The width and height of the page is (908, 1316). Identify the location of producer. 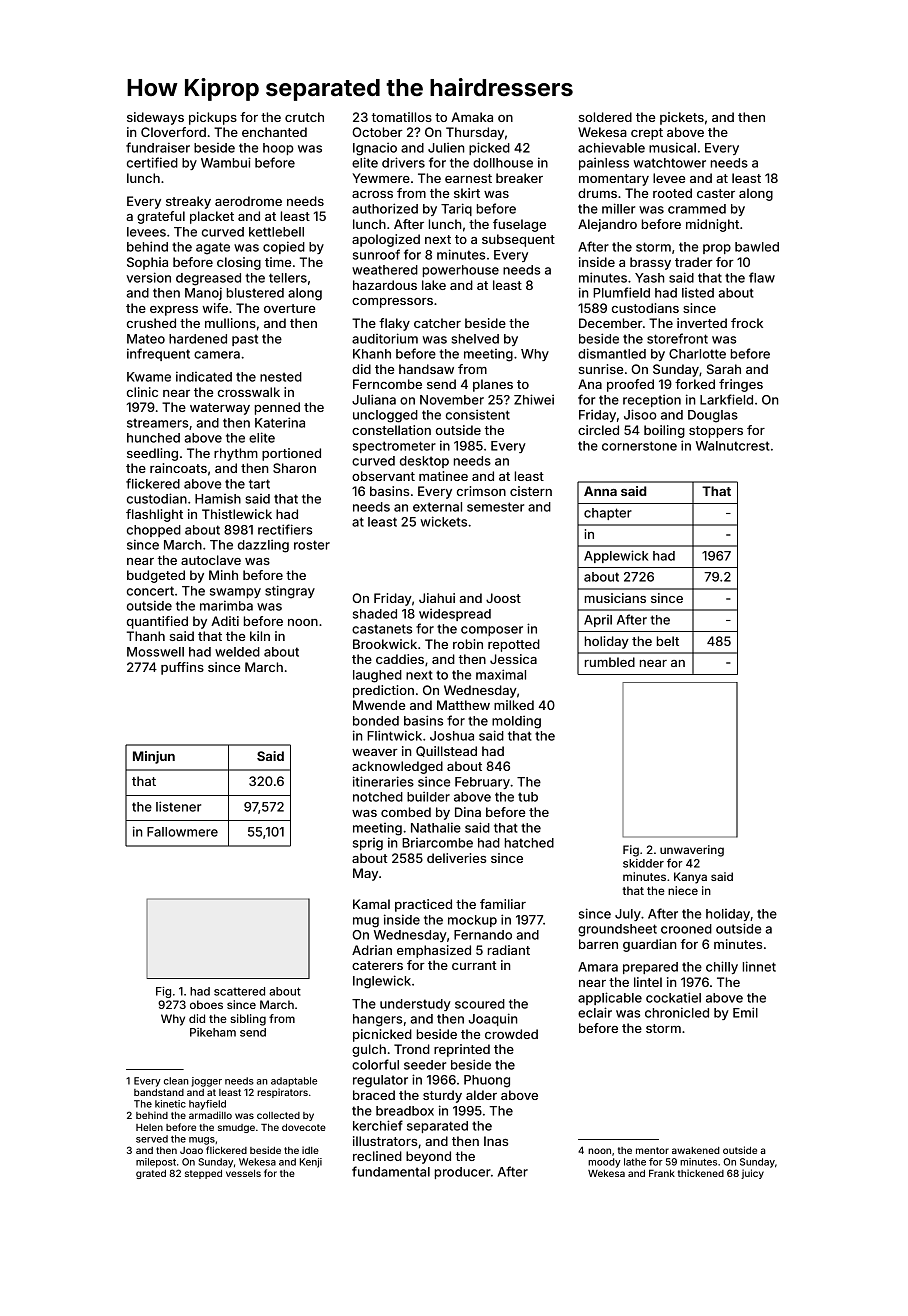
(463, 1173).
